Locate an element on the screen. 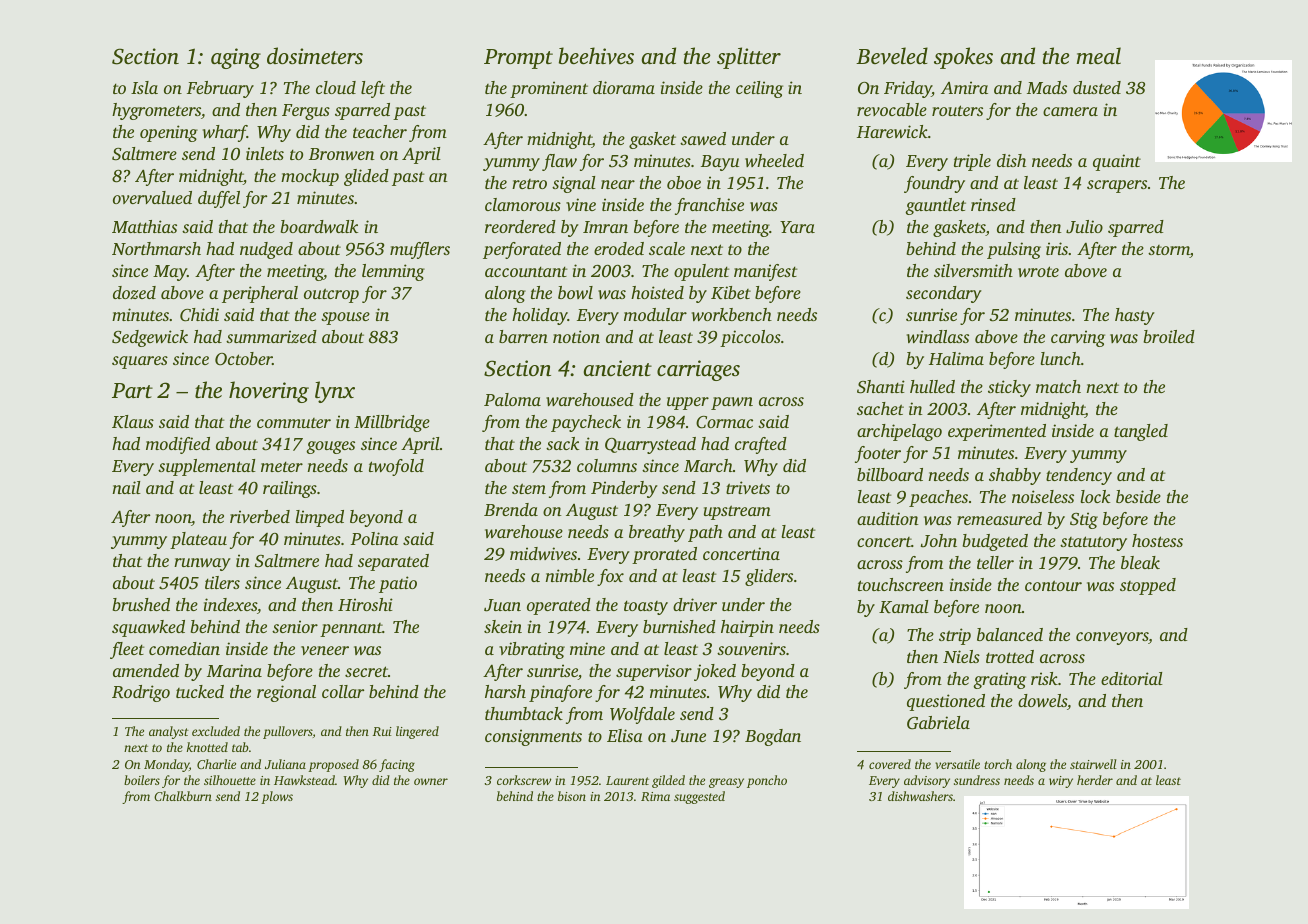 The width and height of the screenshot is (1308, 924). aging is located at coordinates (236, 58).
